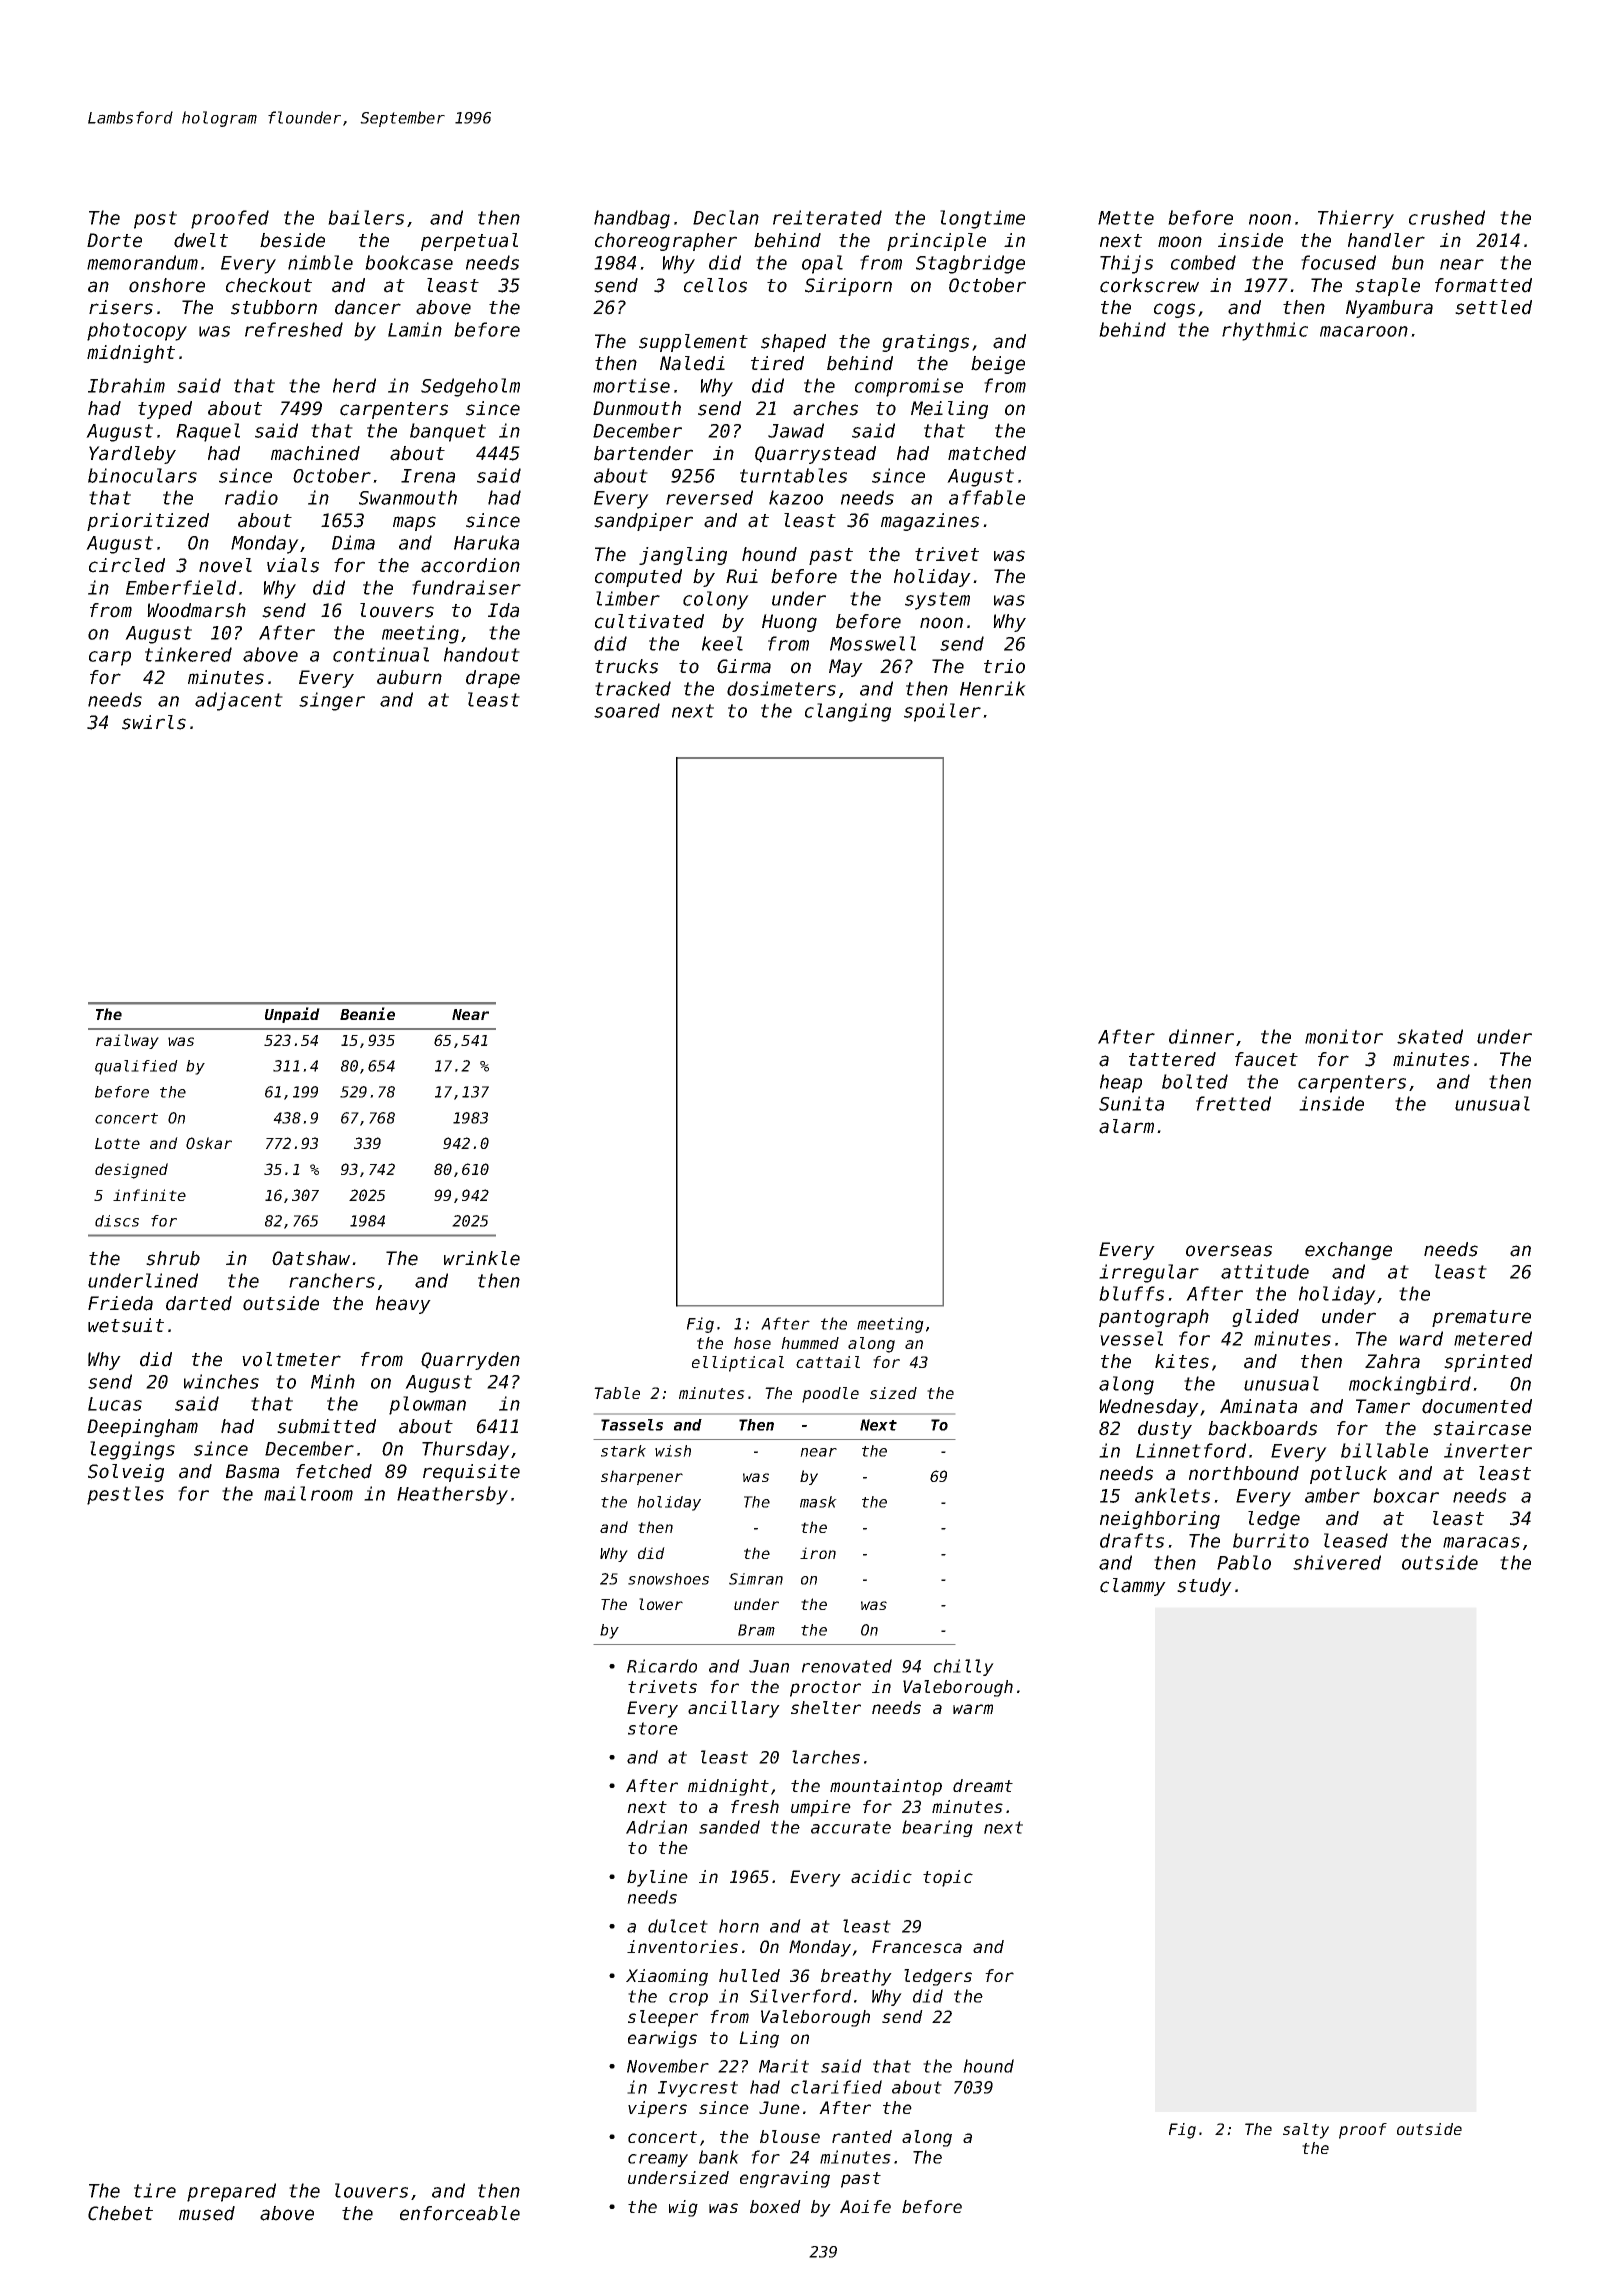  I want to click on salty, so click(1306, 2131).
